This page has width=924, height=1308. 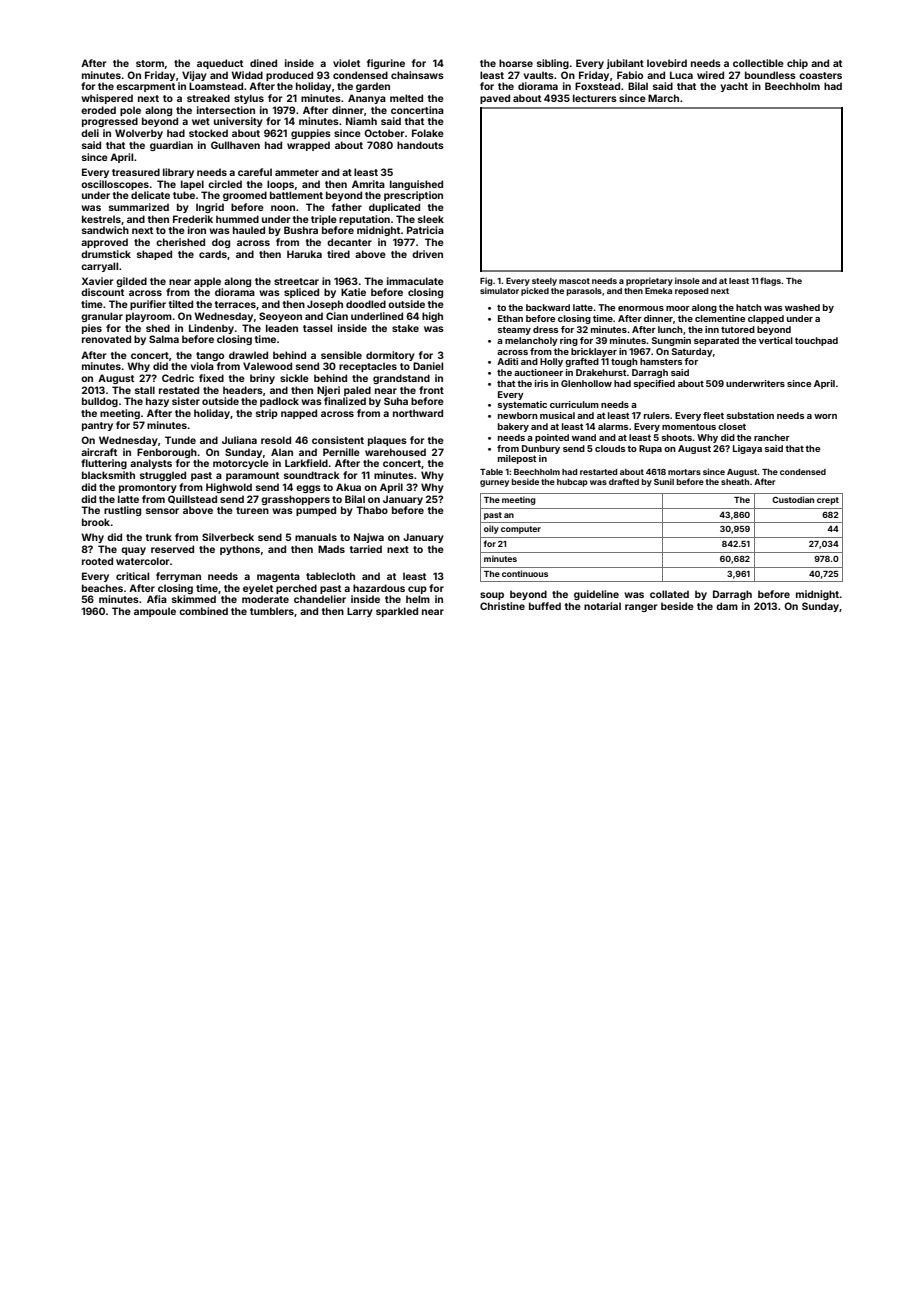 What do you see at coordinates (304, 254) in the page?
I see `Haruka` at bounding box center [304, 254].
